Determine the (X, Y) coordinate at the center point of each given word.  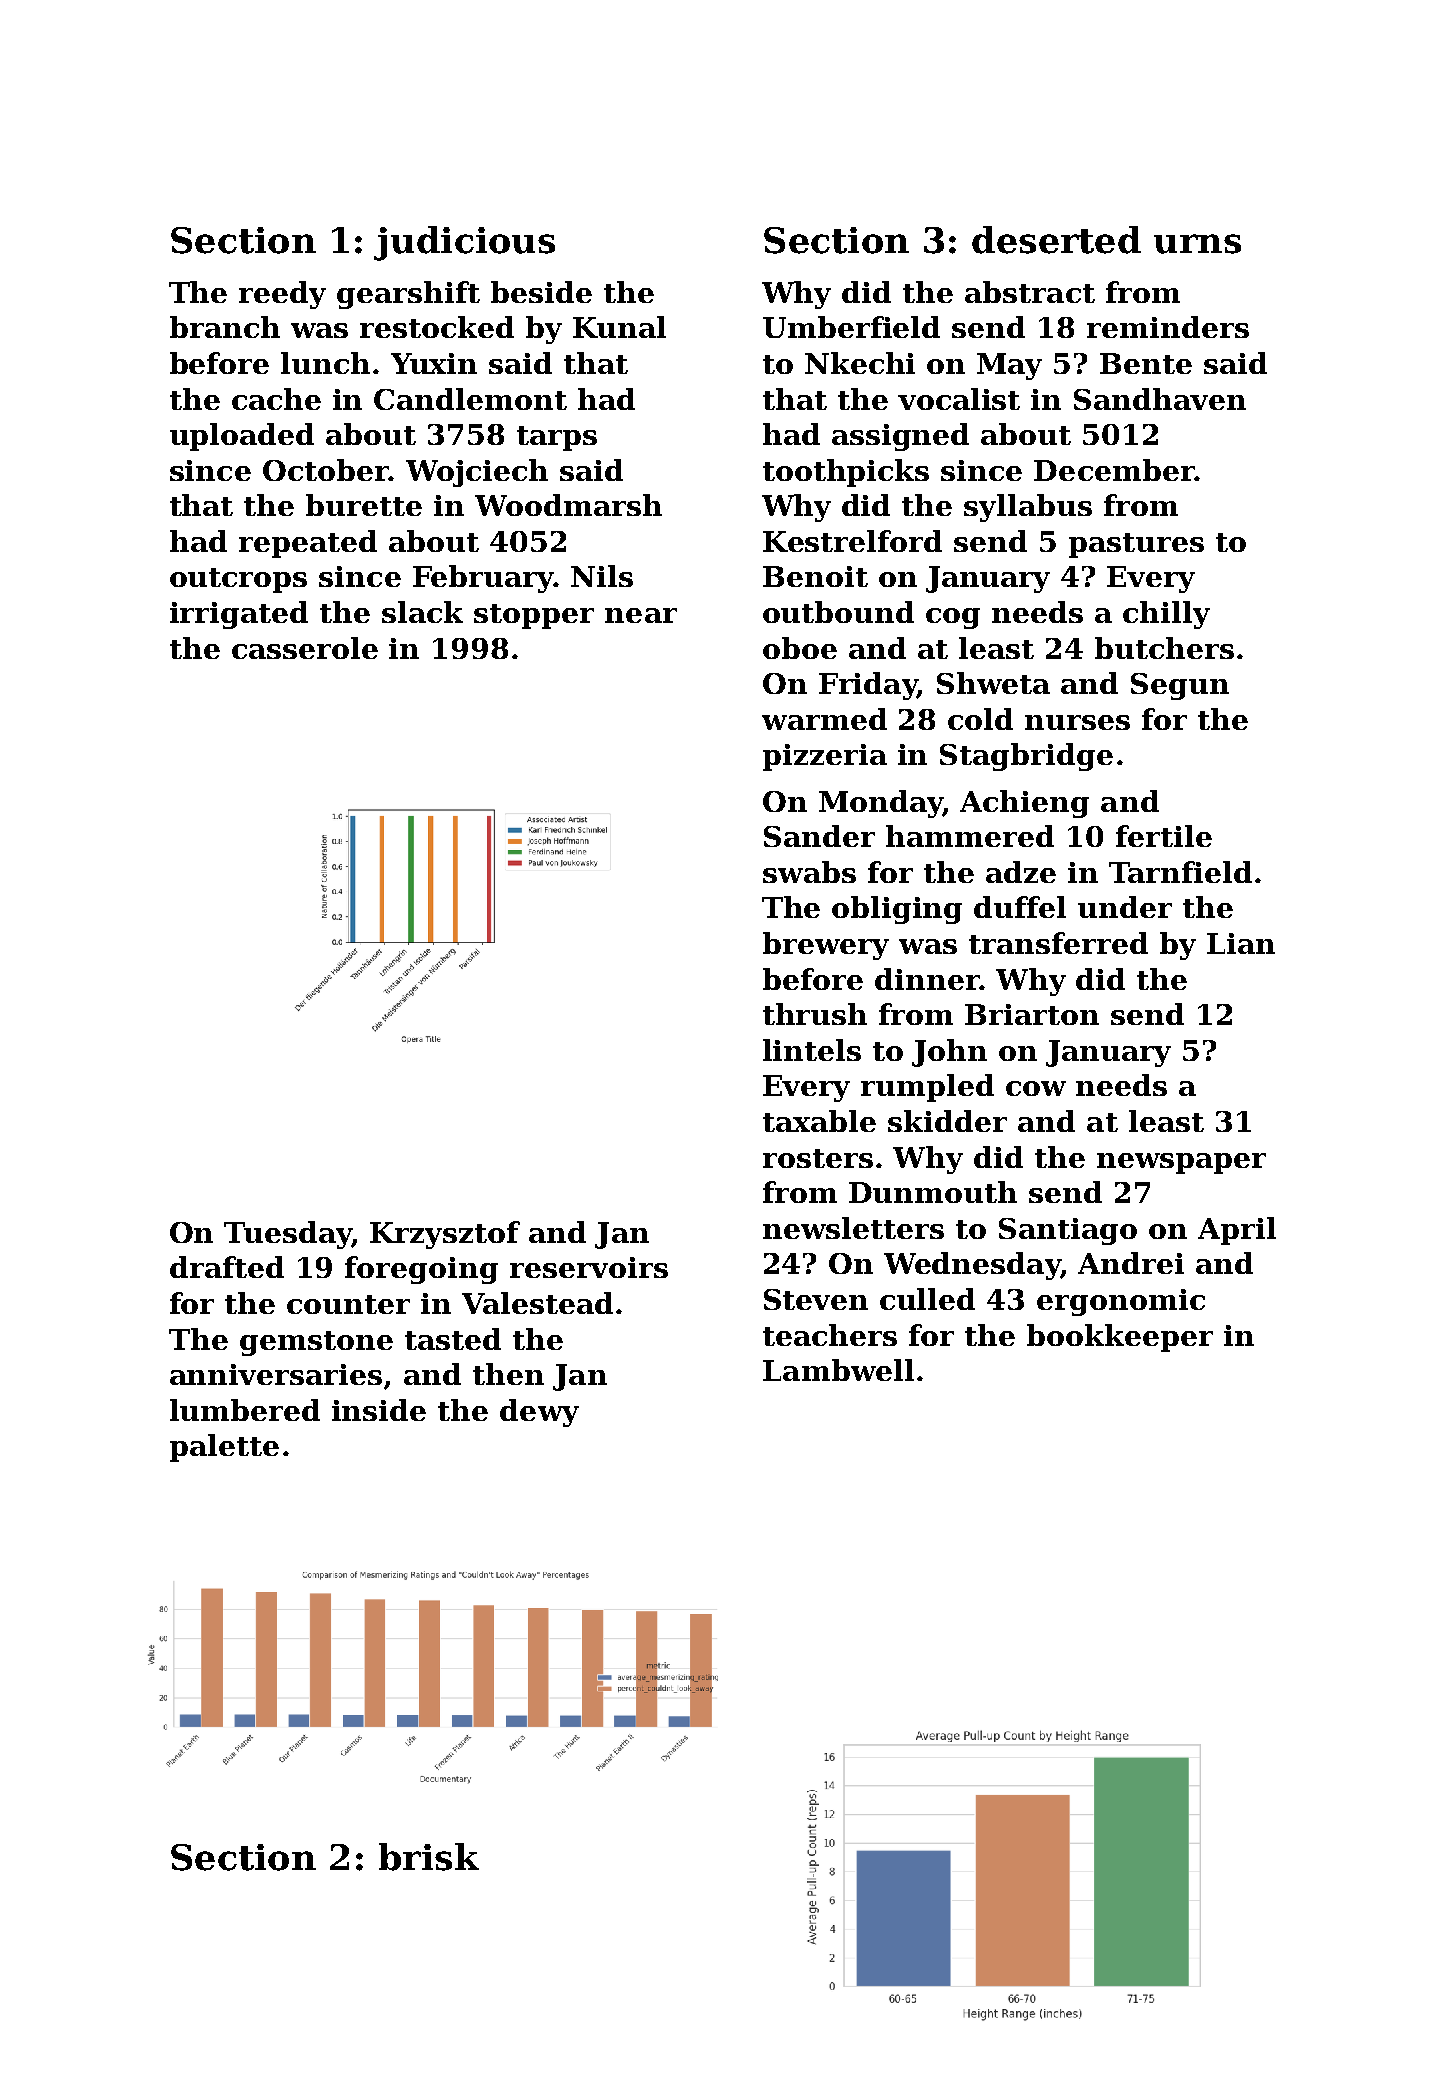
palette (224, 1448)
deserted (1056, 240)
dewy (539, 1413)
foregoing (421, 1270)
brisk (429, 1857)
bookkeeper (1120, 1338)
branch (225, 327)
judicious (464, 243)
